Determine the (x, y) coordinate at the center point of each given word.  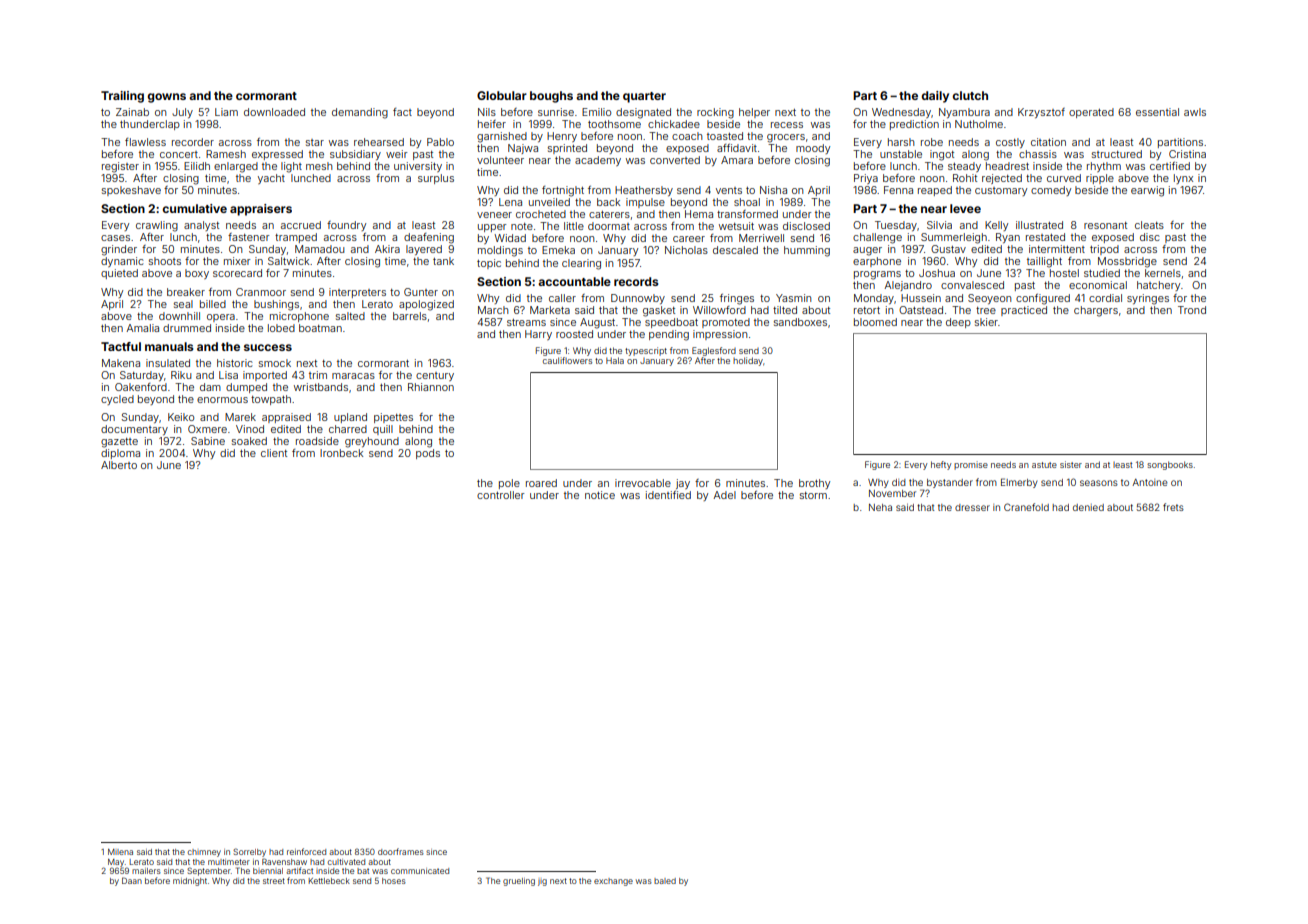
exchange (613, 882)
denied (1088, 507)
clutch (970, 95)
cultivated (346, 862)
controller (501, 495)
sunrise (556, 112)
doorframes (401, 851)
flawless (145, 142)
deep (958, 323)
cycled (117, 400)
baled (665, 881)
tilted (785, 310)
